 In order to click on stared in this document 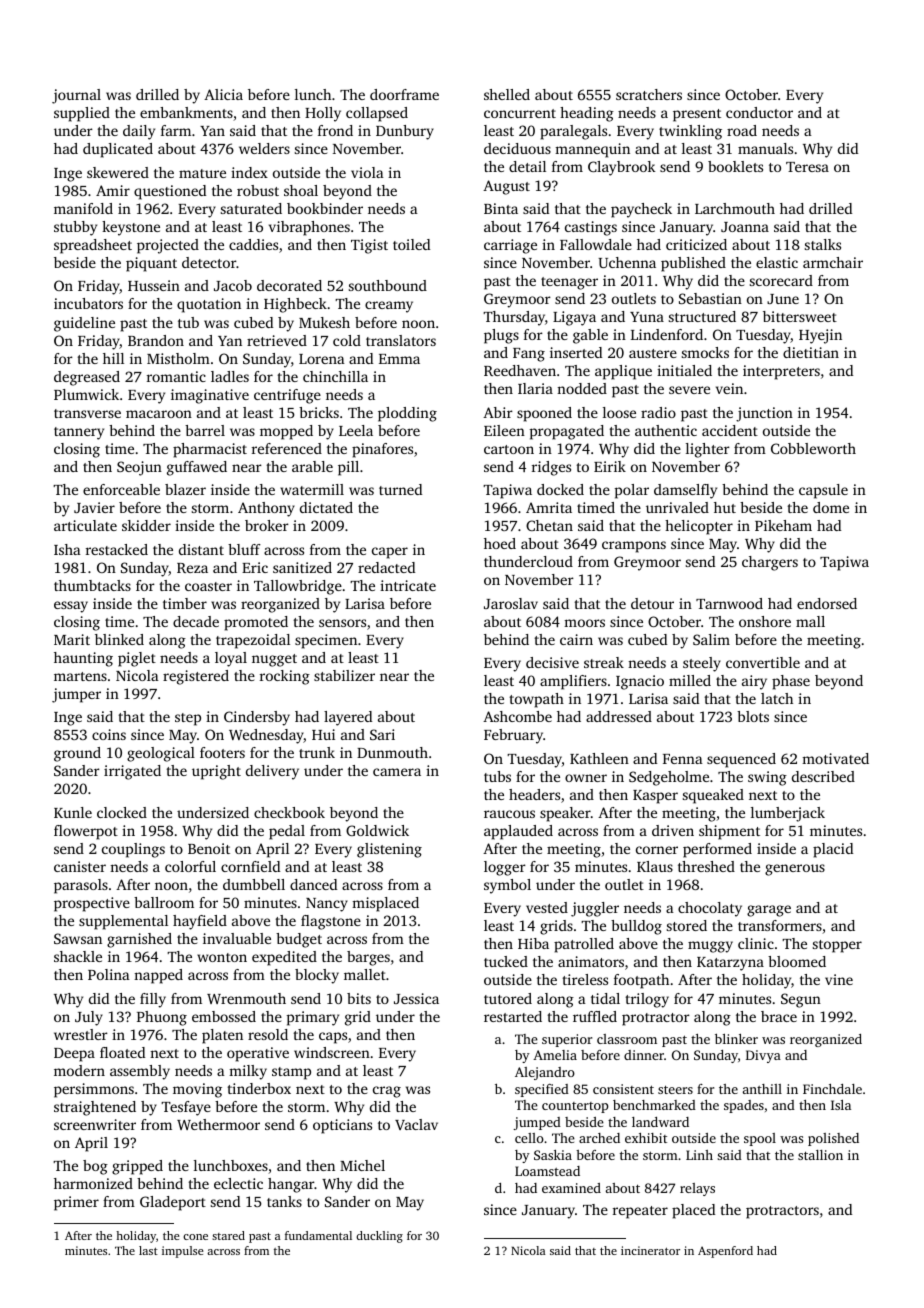, I will do `click(228, 1235)`.
